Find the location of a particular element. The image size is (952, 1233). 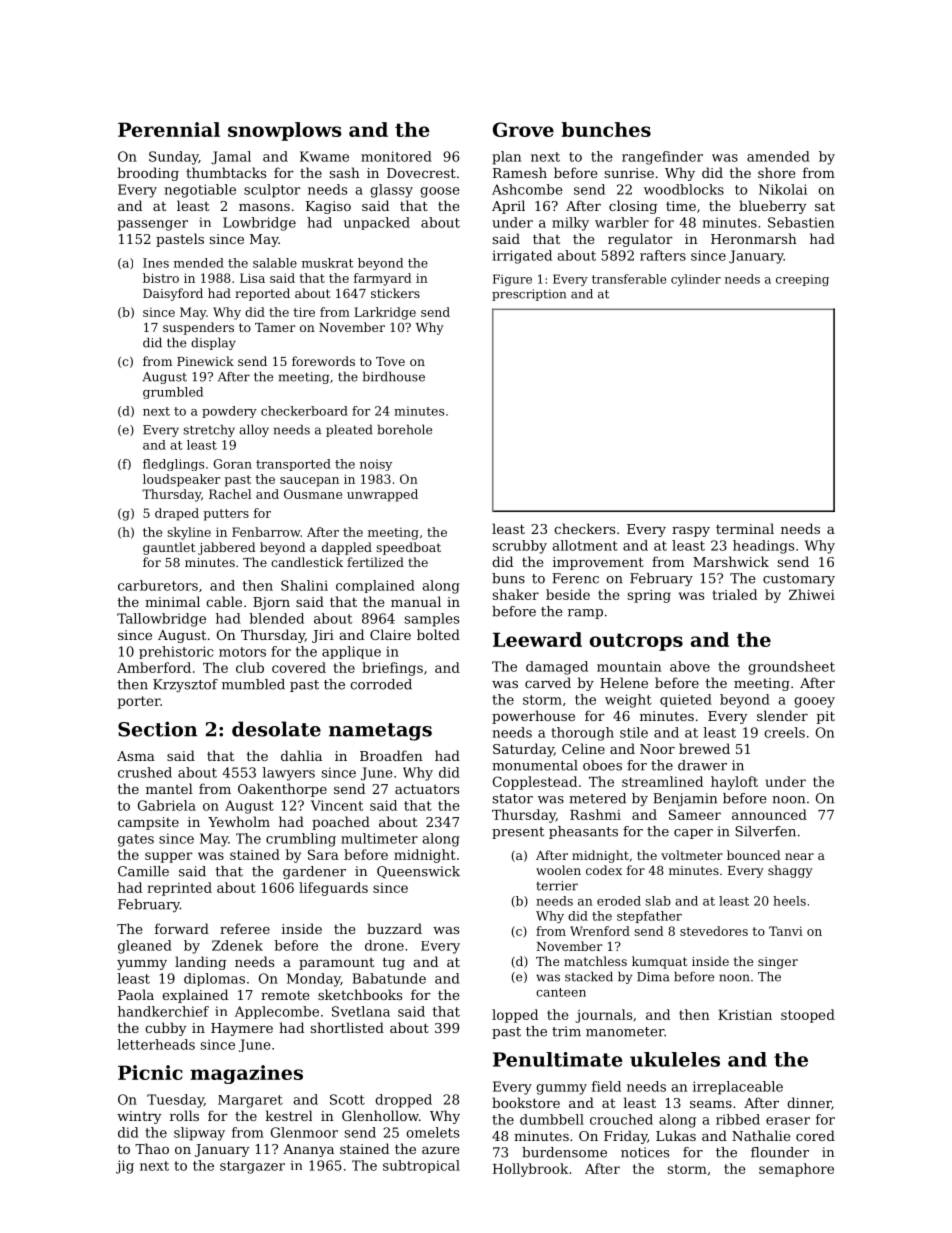

referee is located at coordinates (245, 928).
